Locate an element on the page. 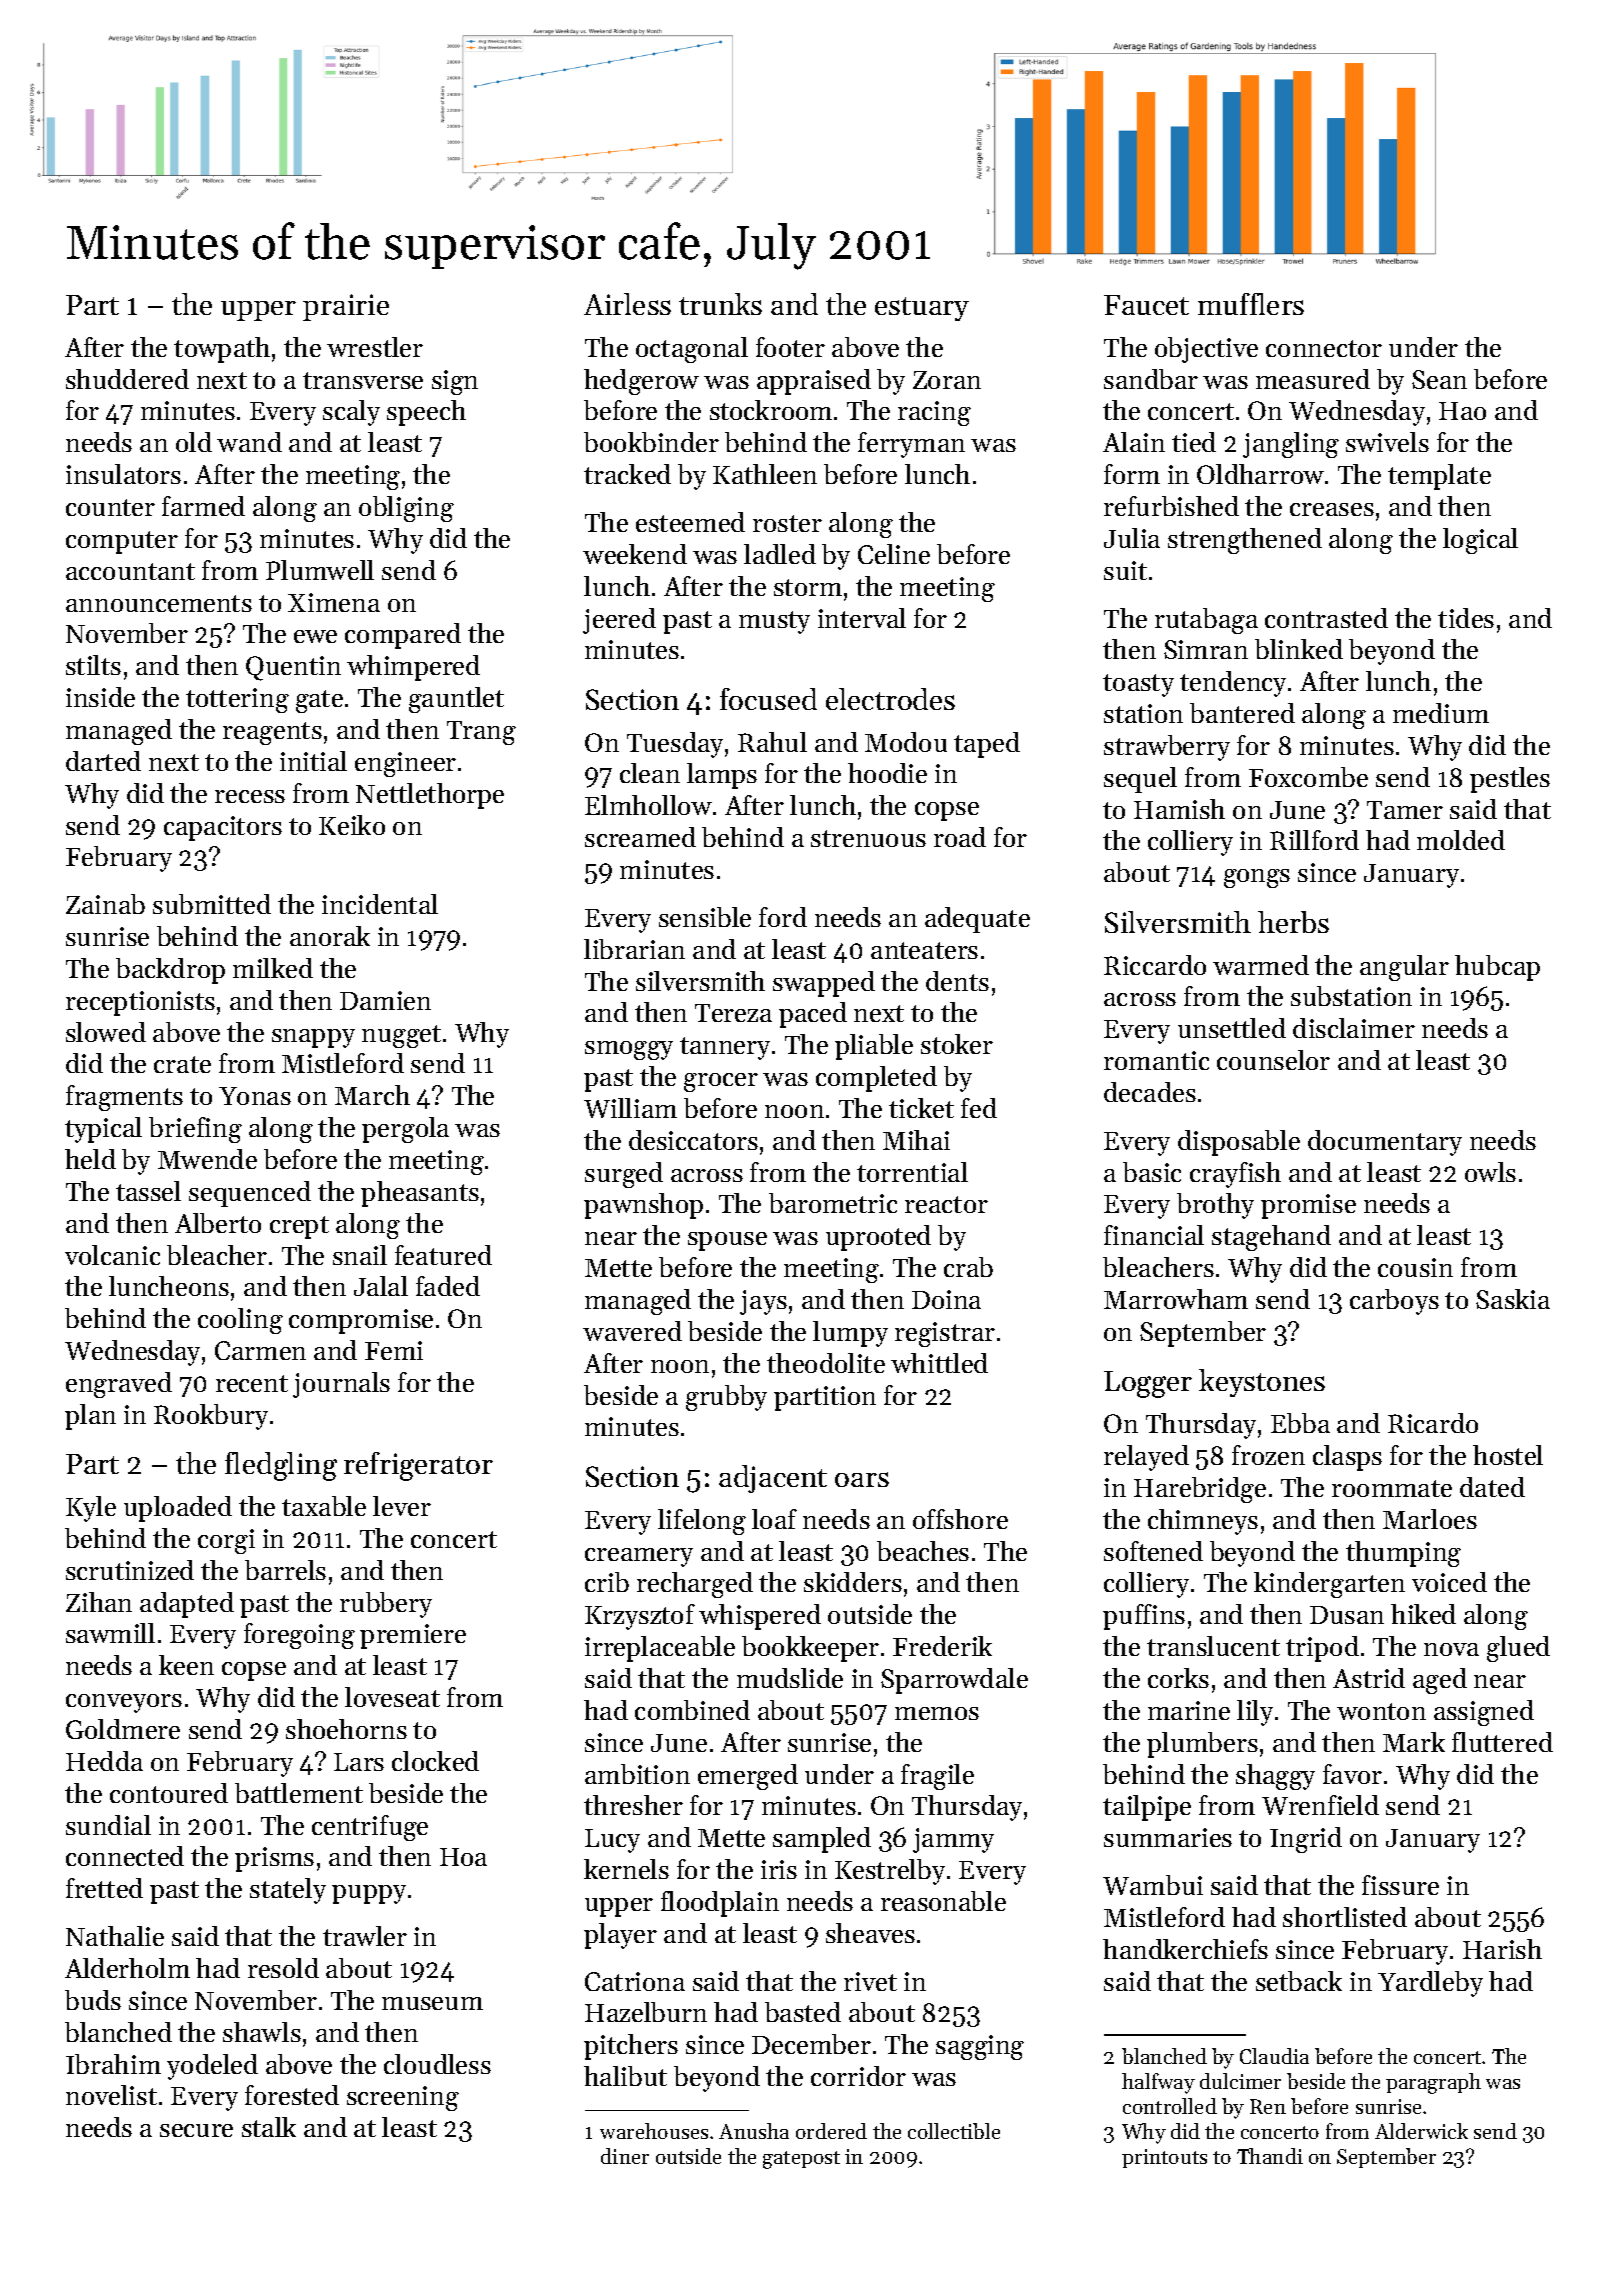 The image size is (1620, 2292). whimpered is located at coordinates (413, 668).
